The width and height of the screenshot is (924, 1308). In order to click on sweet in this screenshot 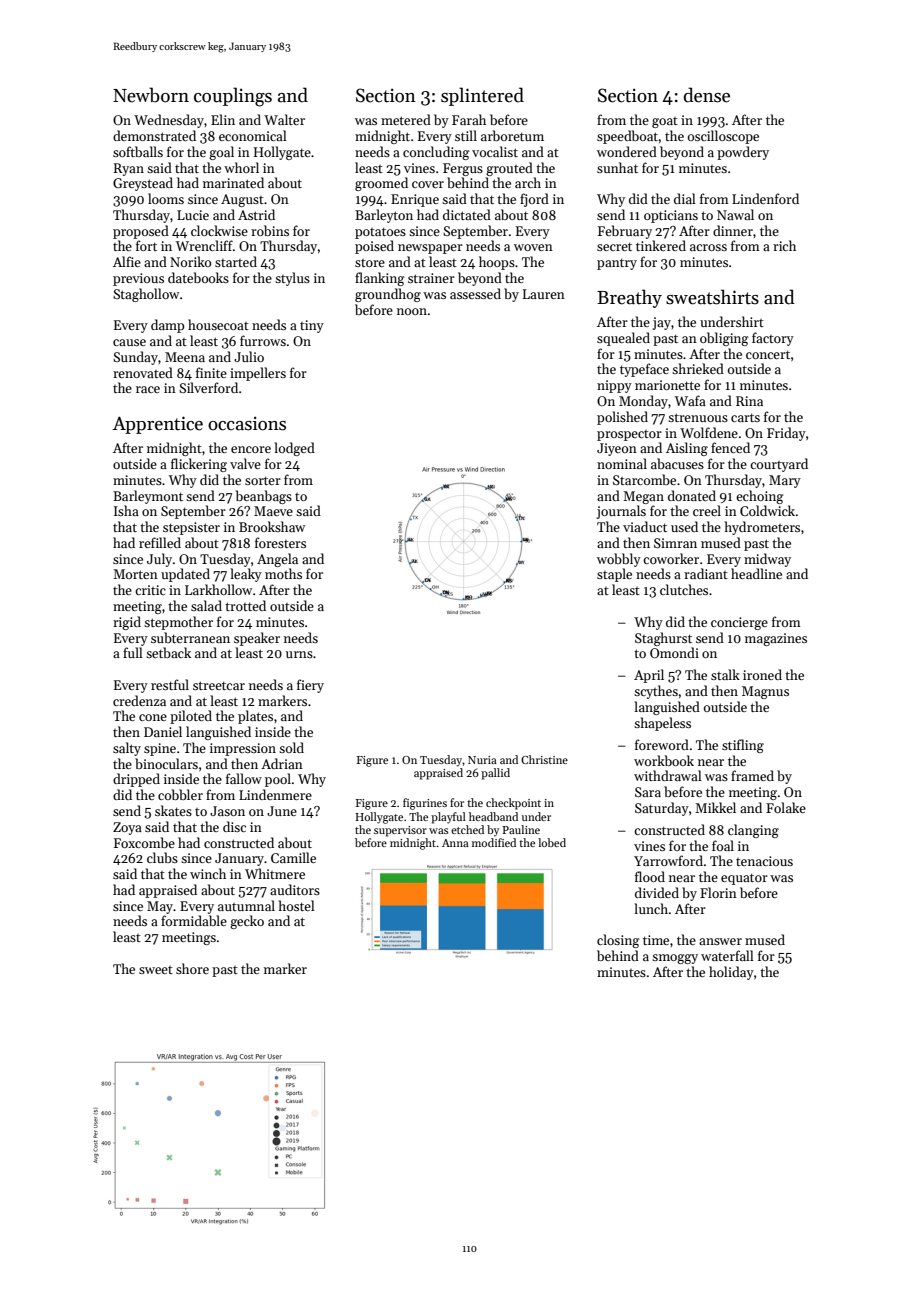, I will do `click(156, 970)`.
